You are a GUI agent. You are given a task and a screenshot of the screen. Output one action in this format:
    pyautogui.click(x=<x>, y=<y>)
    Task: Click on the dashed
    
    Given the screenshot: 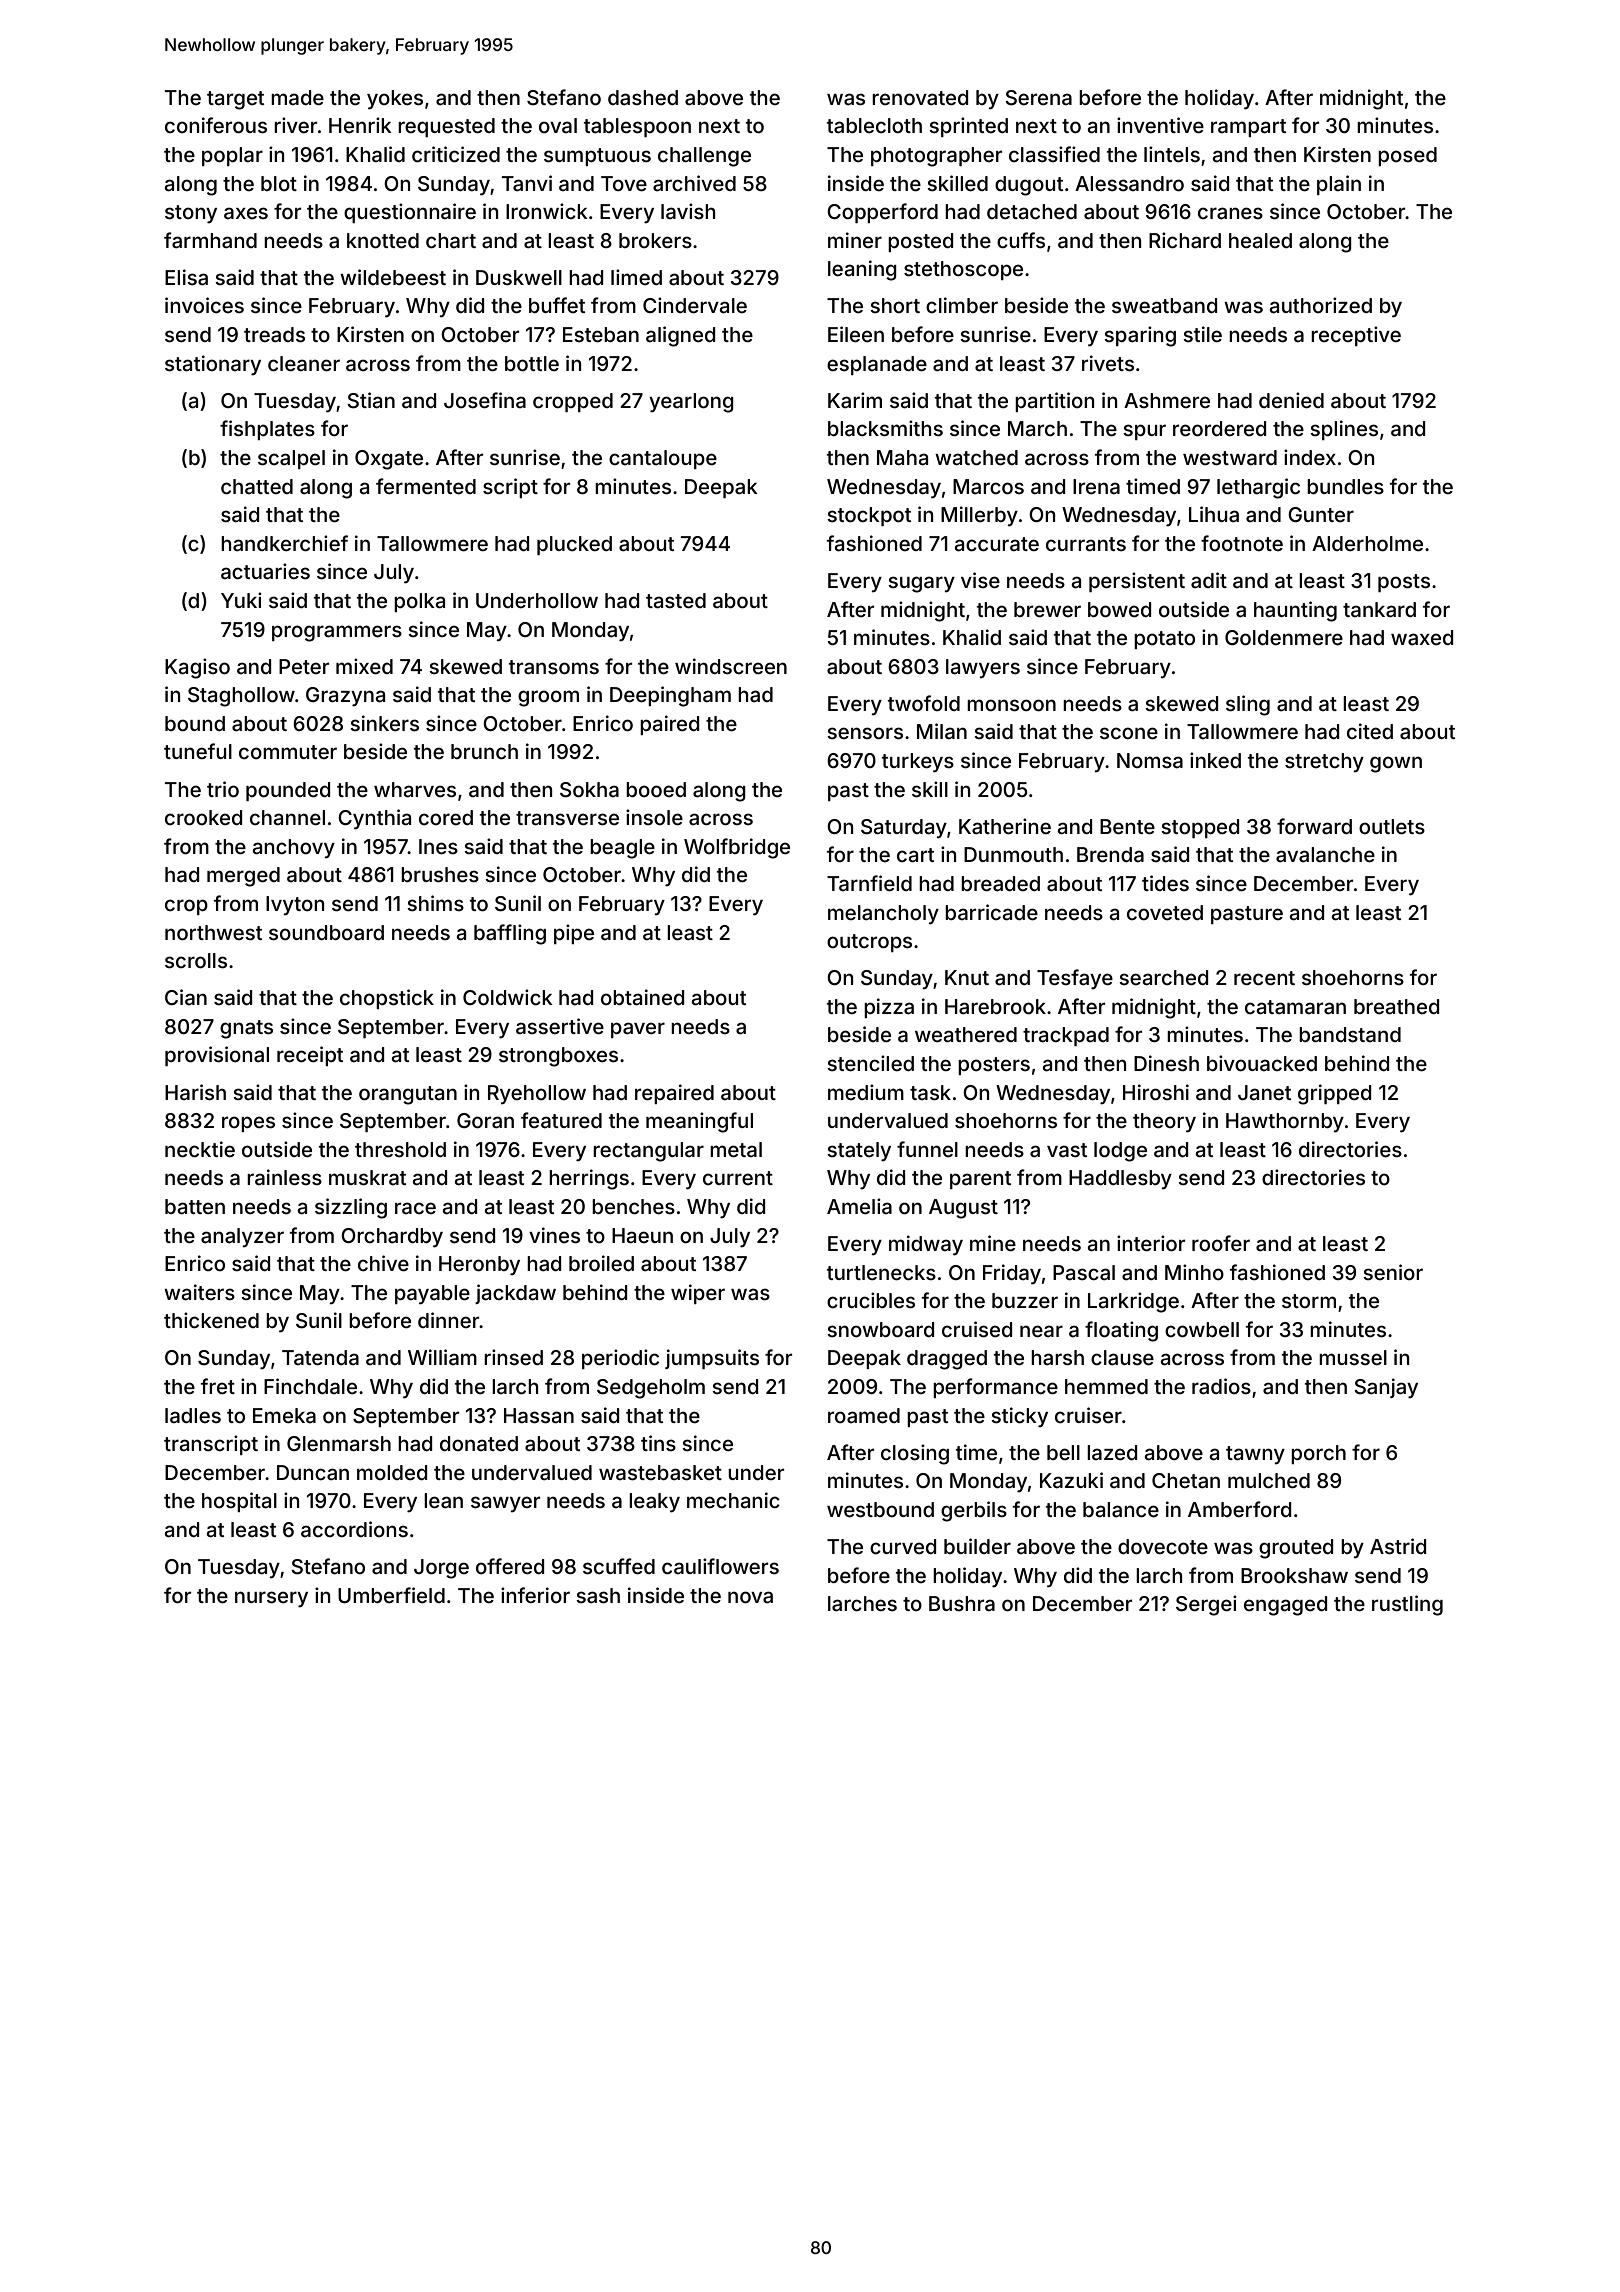 What is the action you would take?
    pyautogui.click(x=643, y=97)
